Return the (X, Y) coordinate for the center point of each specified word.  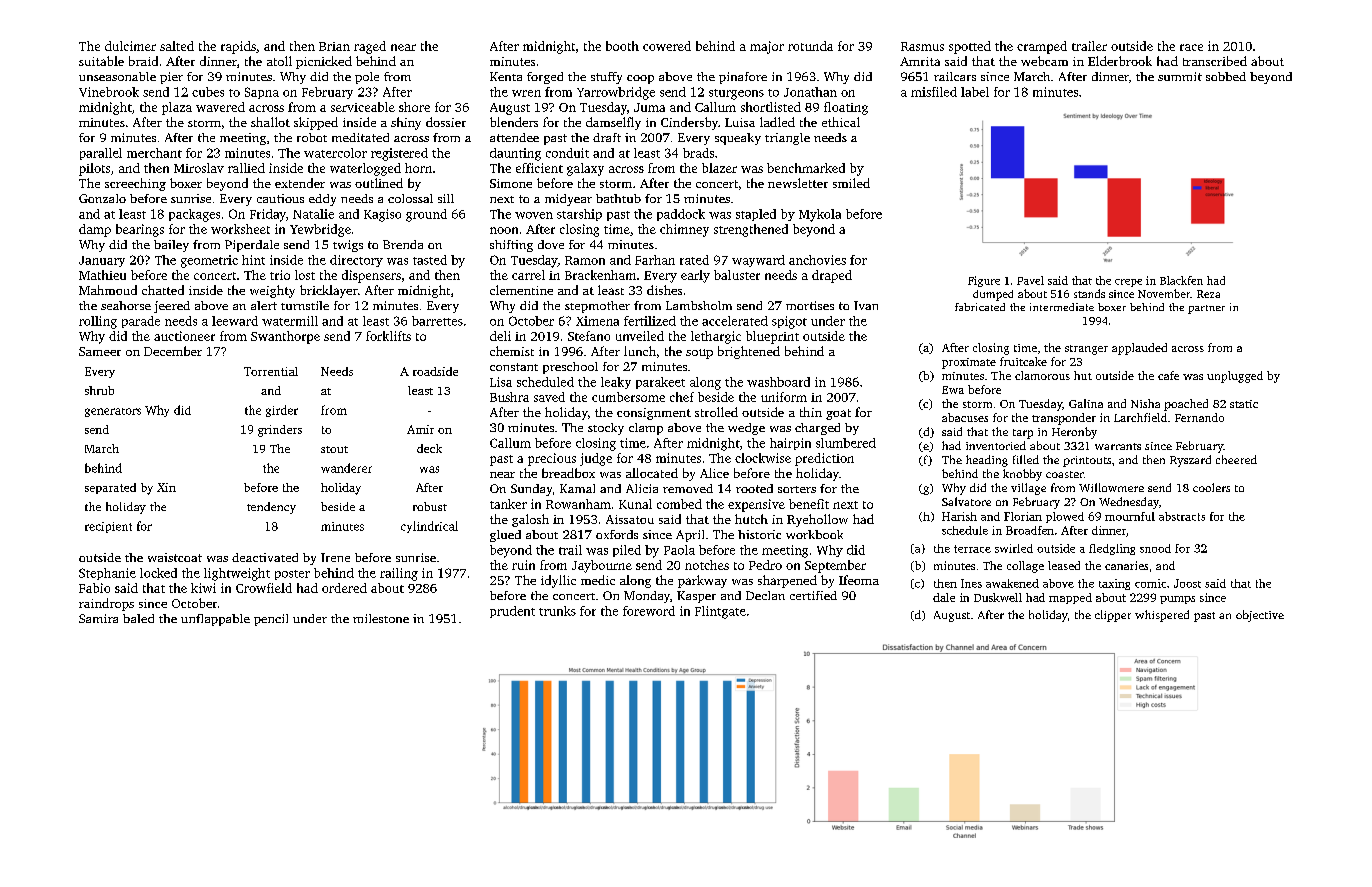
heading (987, 461)
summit (1180, 76)
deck (429, 448)
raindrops (106, 604)
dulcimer (130, 46)
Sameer (100, 351)
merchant (154, 153)
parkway (702, 581)
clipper (1113, 616)
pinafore (743, 78)
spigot (789, 322)
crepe (1128, 283)
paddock (681, 215)
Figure (984, 281)
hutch (751, 519)
